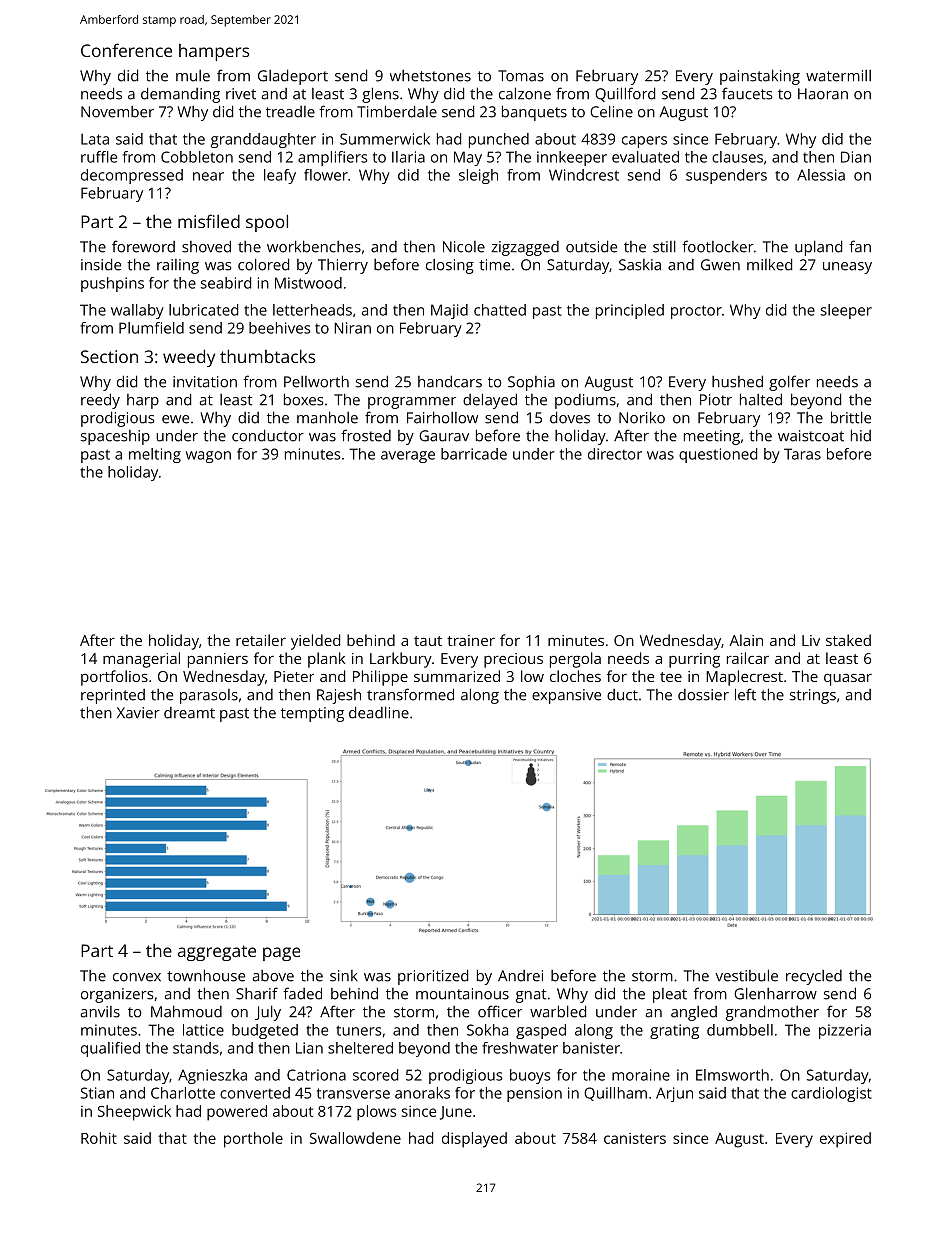 The image size is (952, 1233). Describe the element at coordinates (126, 50) in the screenshot. I see `Conference` at that location.
